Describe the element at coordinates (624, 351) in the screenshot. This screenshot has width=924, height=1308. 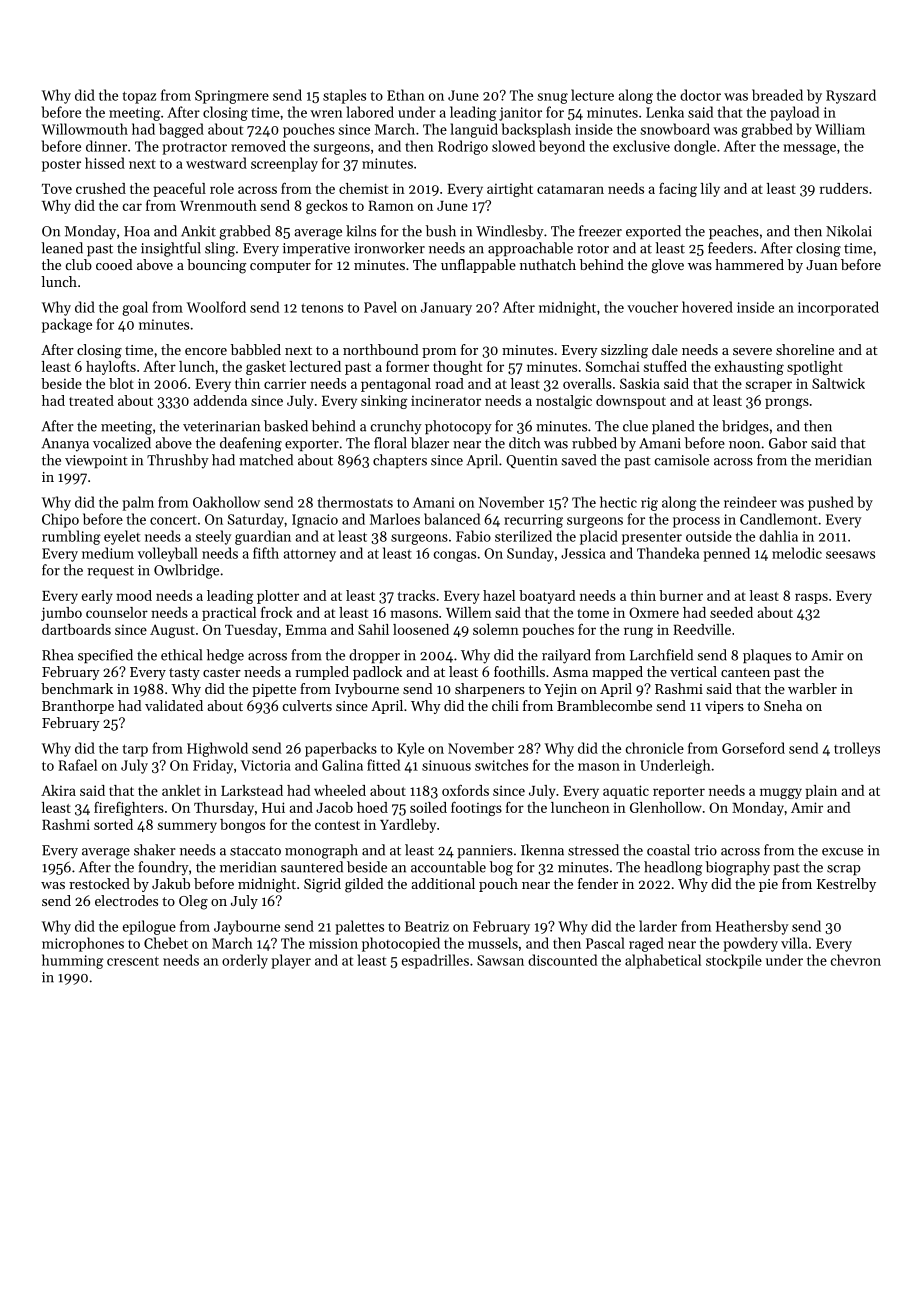
I see `sizzling` at that location.
